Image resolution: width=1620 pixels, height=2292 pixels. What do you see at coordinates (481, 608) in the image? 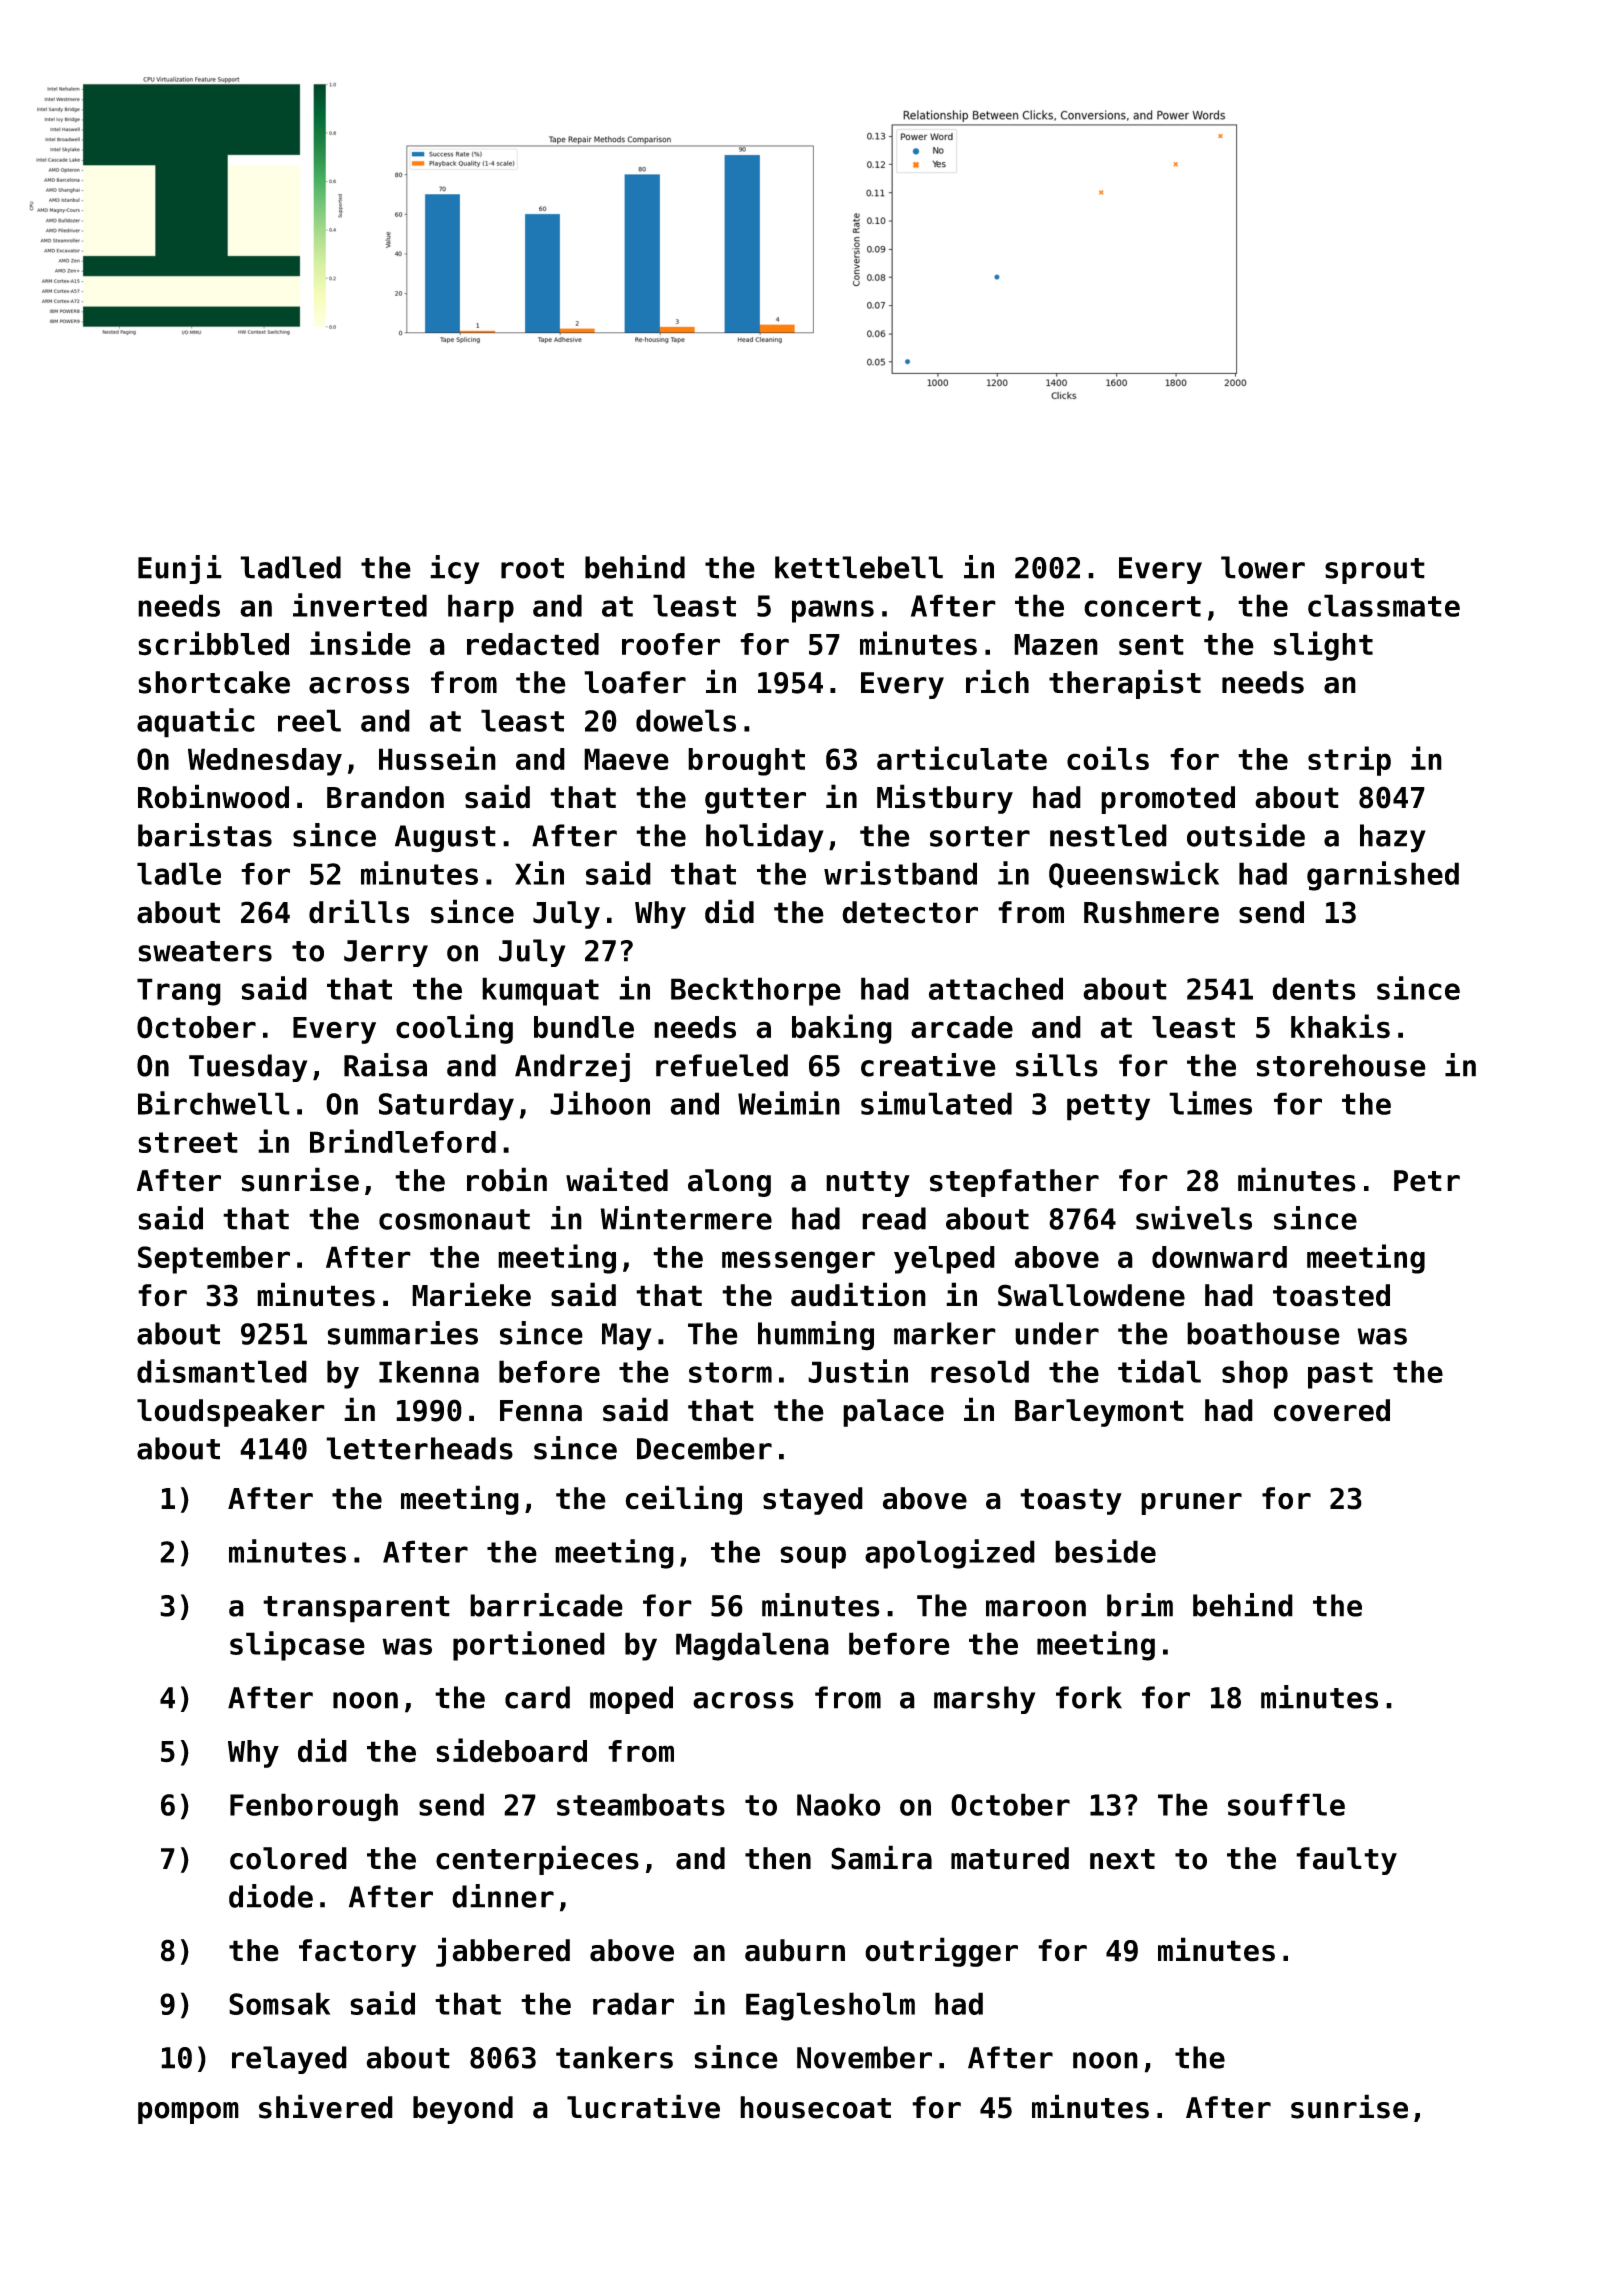
I see `harp` at bounding box center [481, 608].
